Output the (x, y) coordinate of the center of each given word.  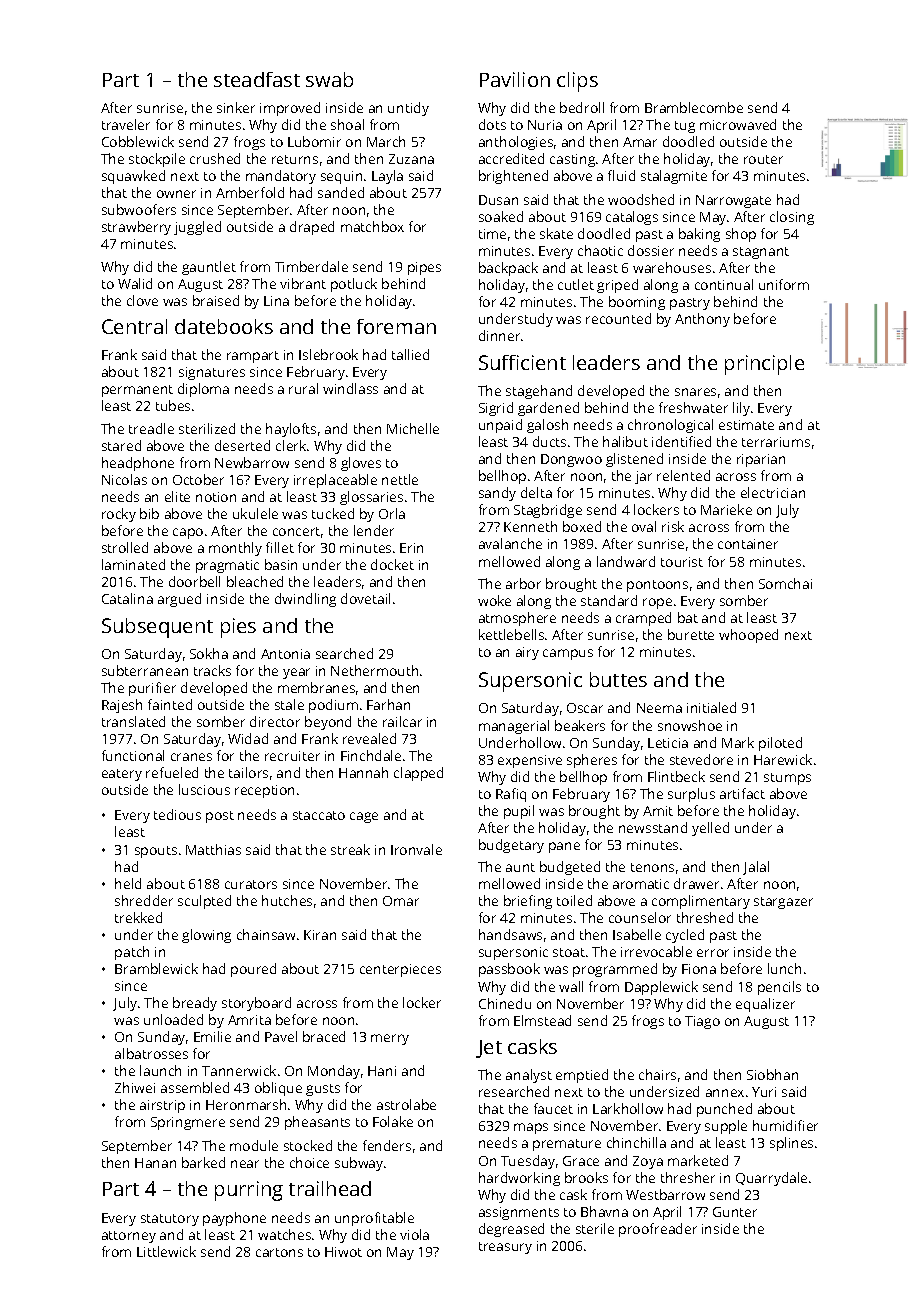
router (763, 159)
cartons (279, 1252)
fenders (387, 1145)
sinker (236, 107)
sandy (497, 494)
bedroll (582, 107)
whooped (748, 636)
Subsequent (157, 628)
